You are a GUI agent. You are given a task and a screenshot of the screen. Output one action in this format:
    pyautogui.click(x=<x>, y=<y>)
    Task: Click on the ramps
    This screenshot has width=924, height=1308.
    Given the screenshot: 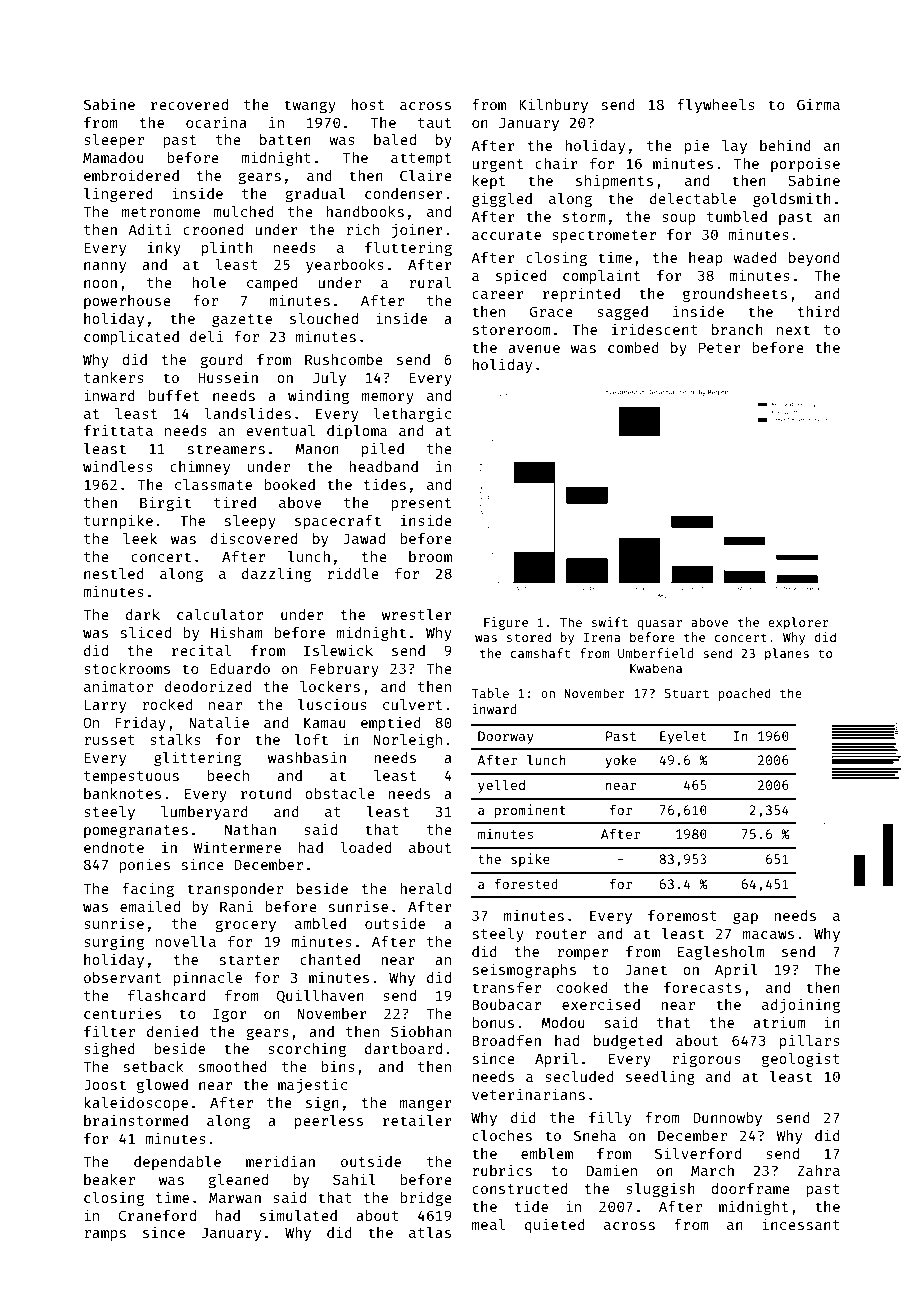 What is the action you would take?
    pyautogui.click(x=105, y=1235)
